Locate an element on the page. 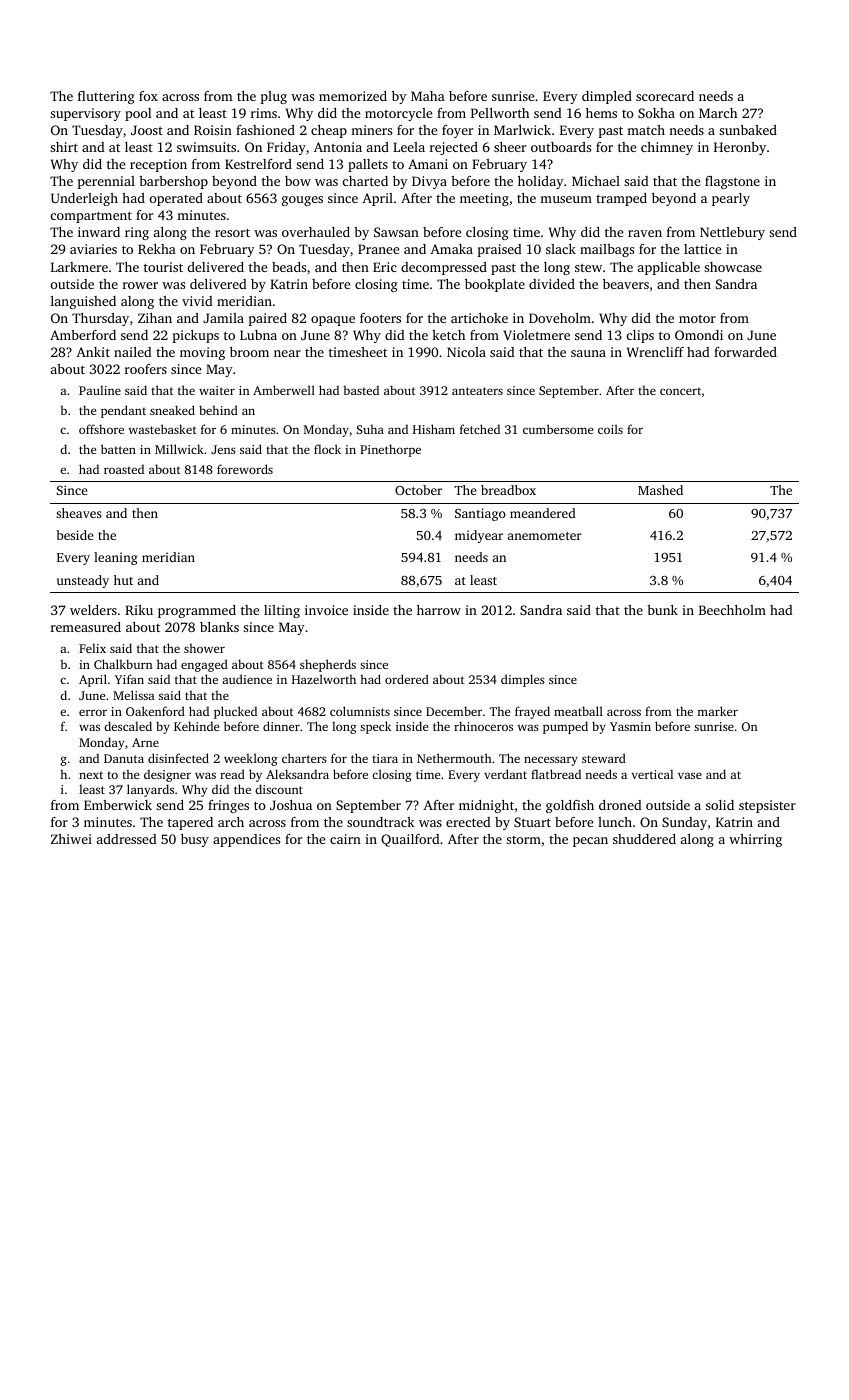  sunbaked is located at coordinates (748, 130).
